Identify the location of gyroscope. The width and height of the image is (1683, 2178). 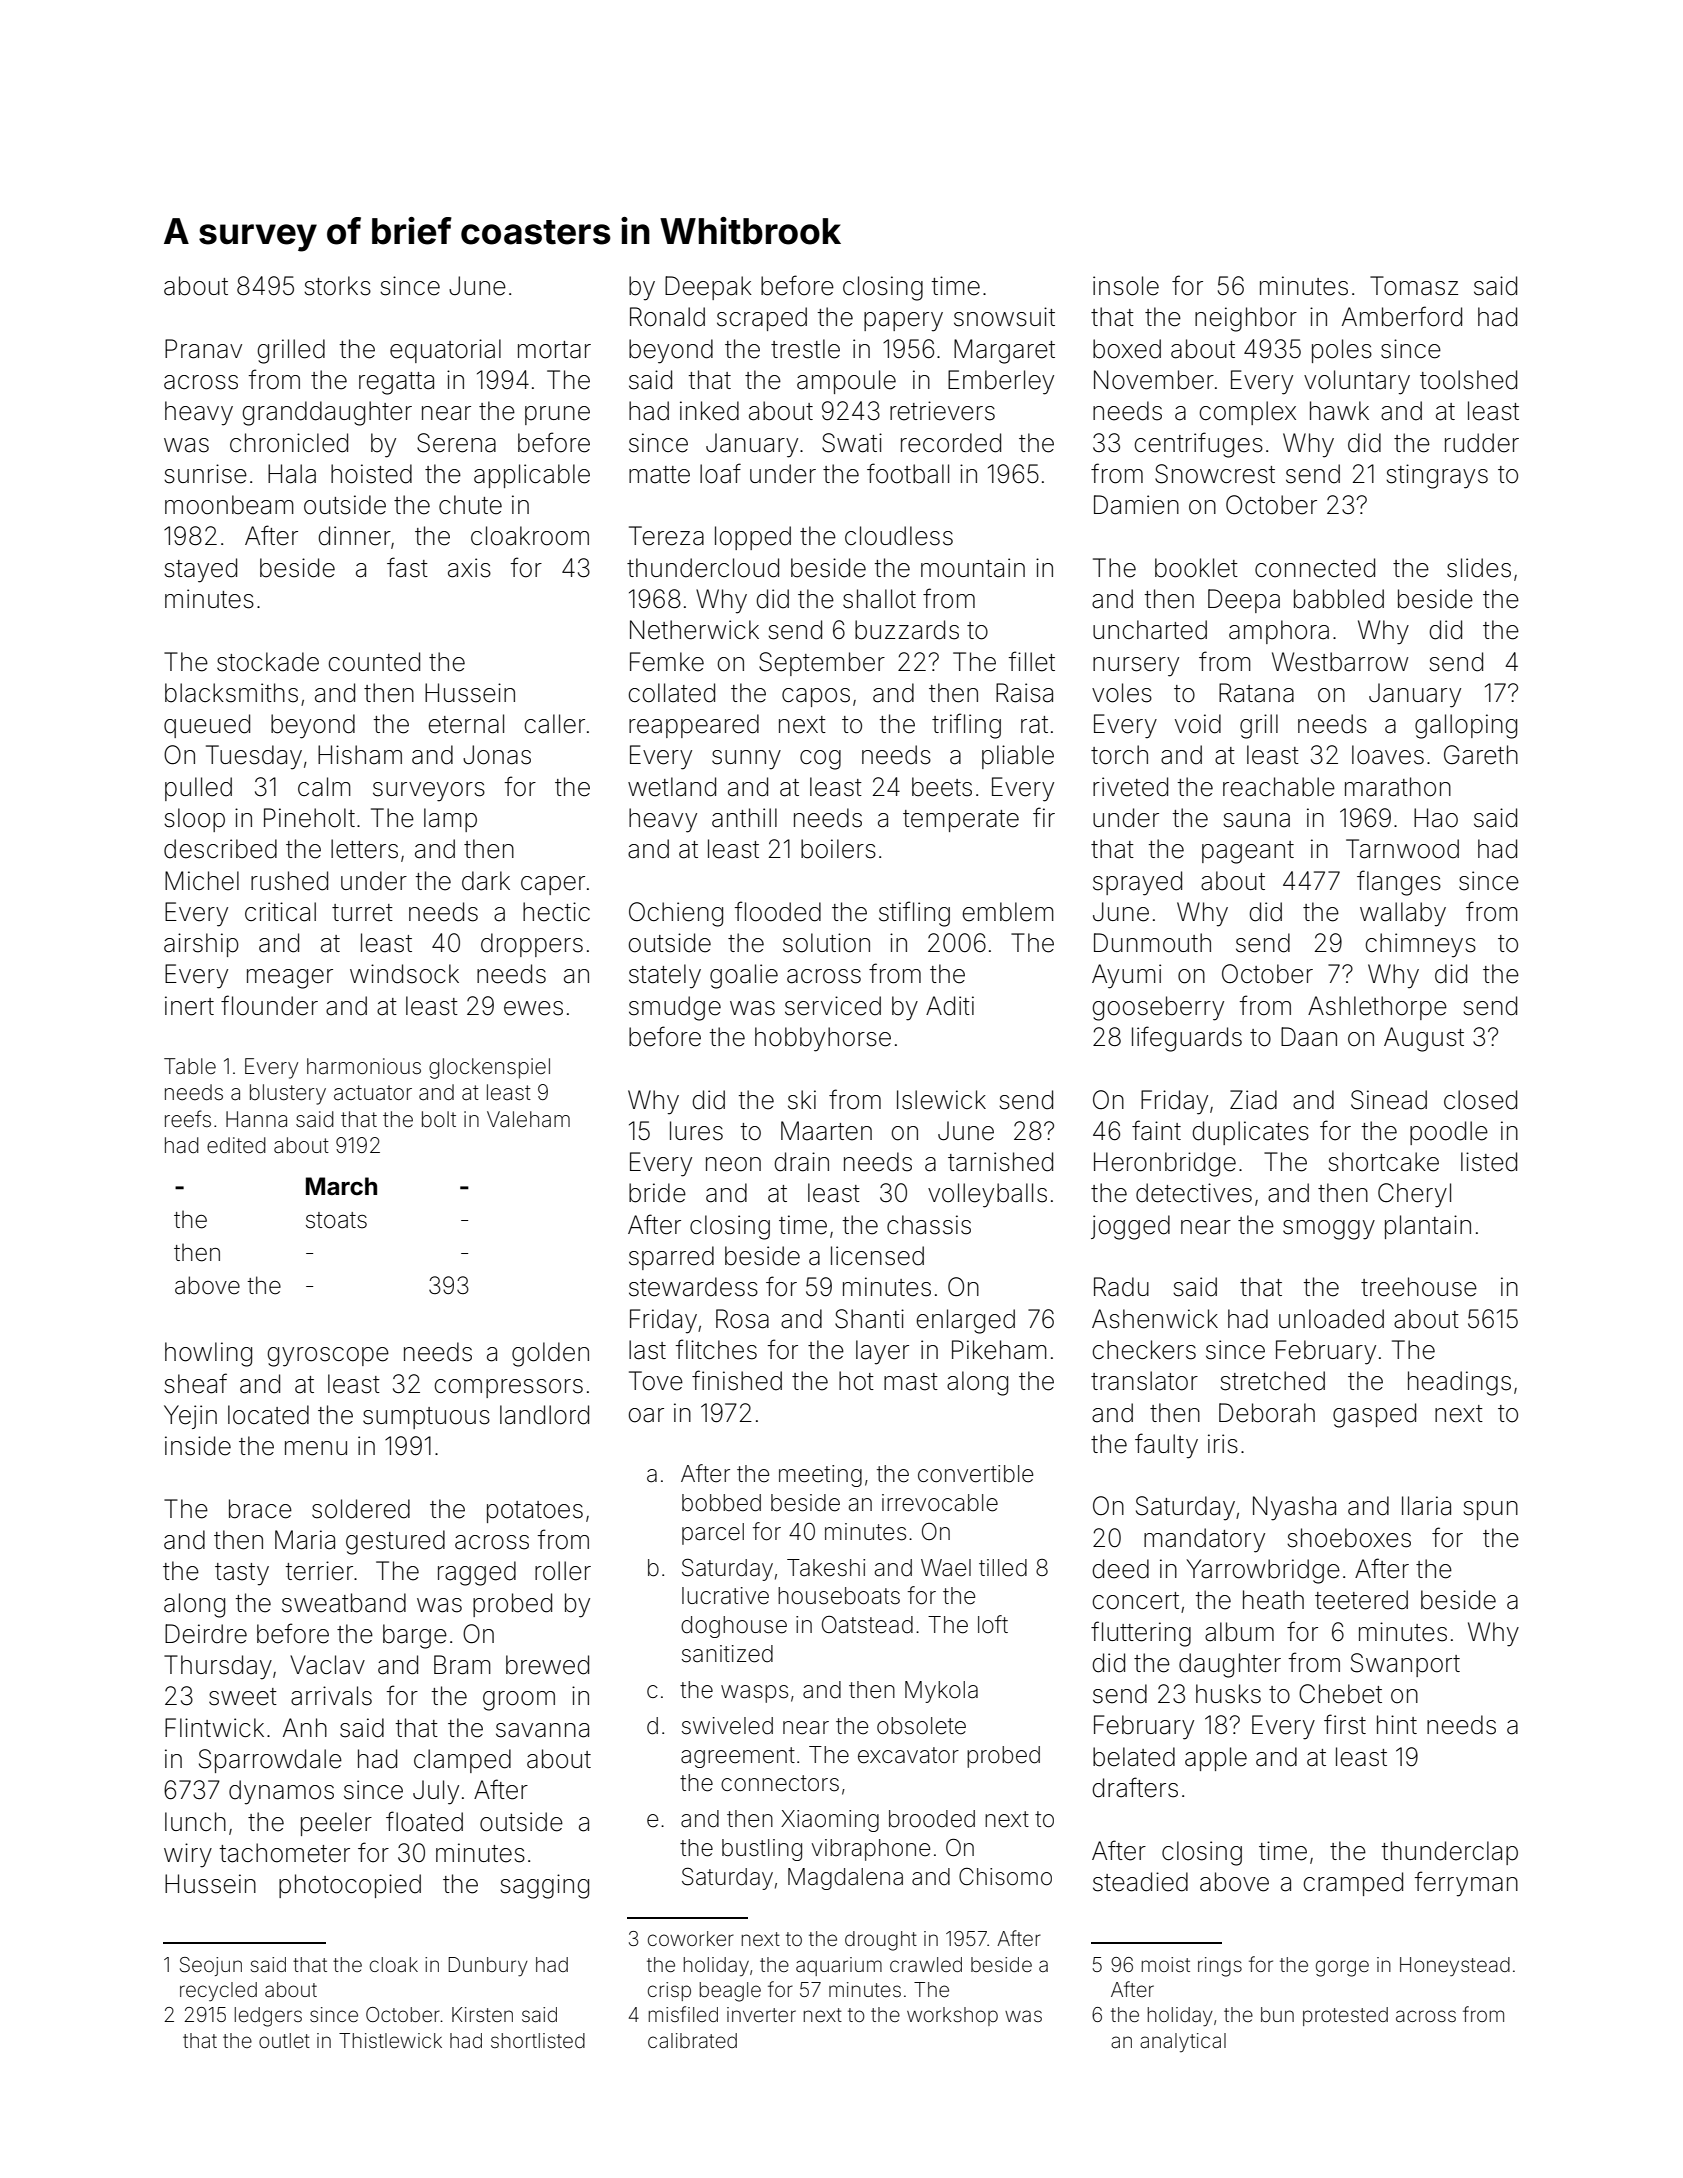
(328, 1357).
